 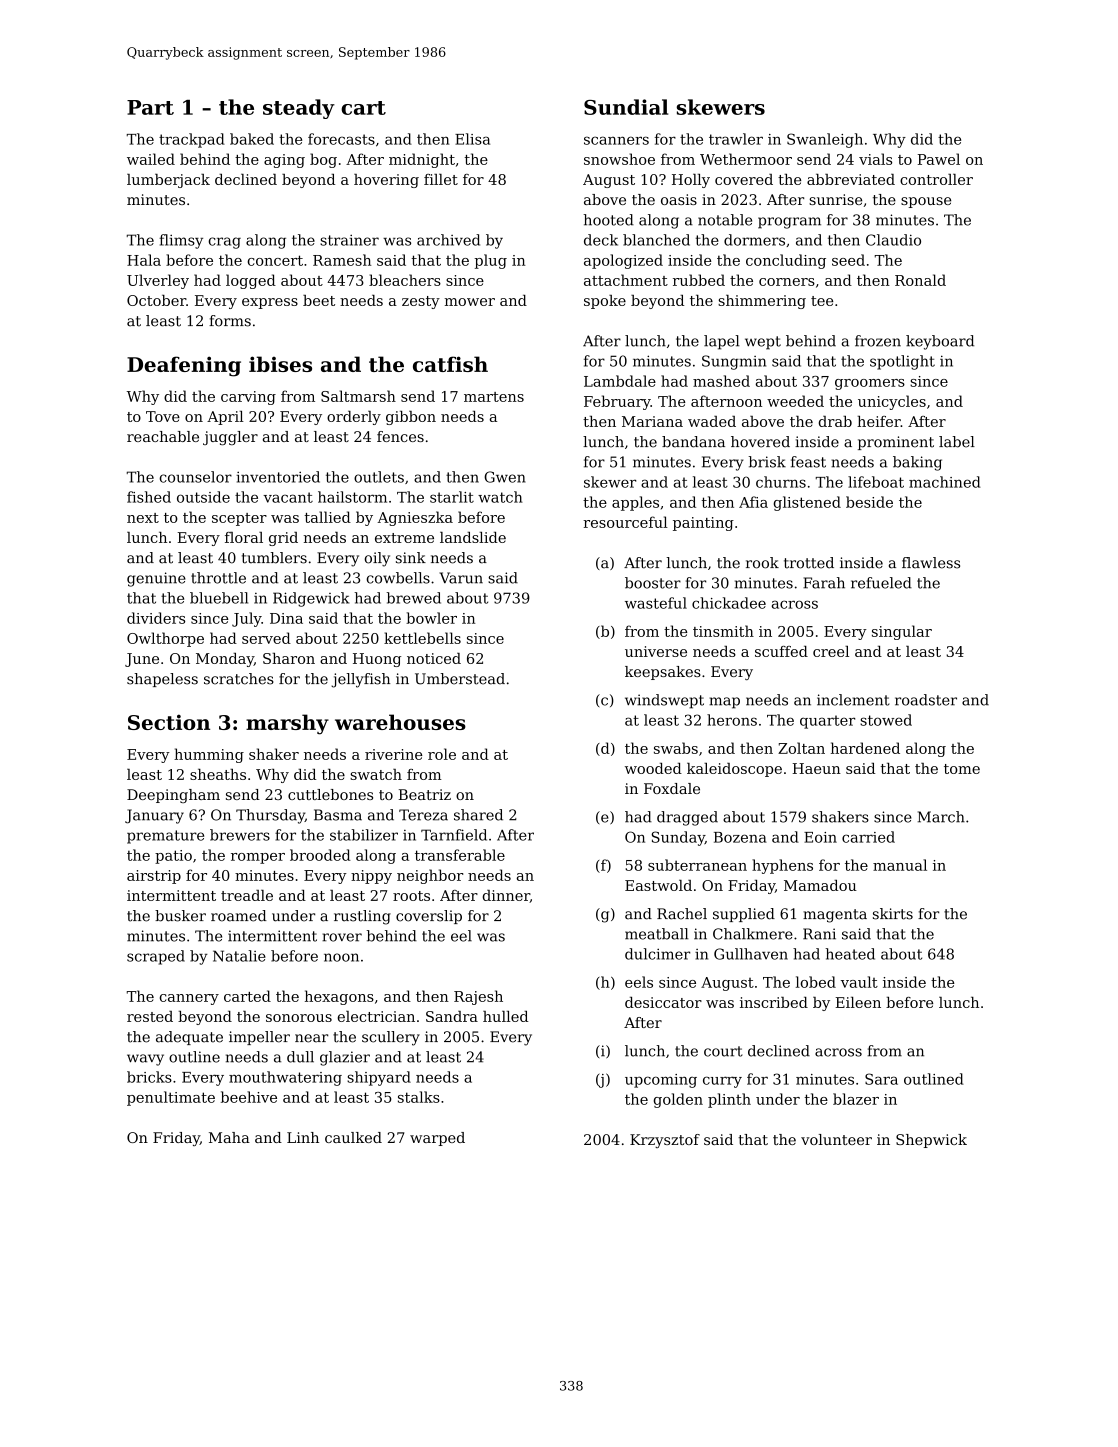 What do you see at coordinates (663, 673) in the image?
I see `keepsakes` at bounding box center [663, 673].
